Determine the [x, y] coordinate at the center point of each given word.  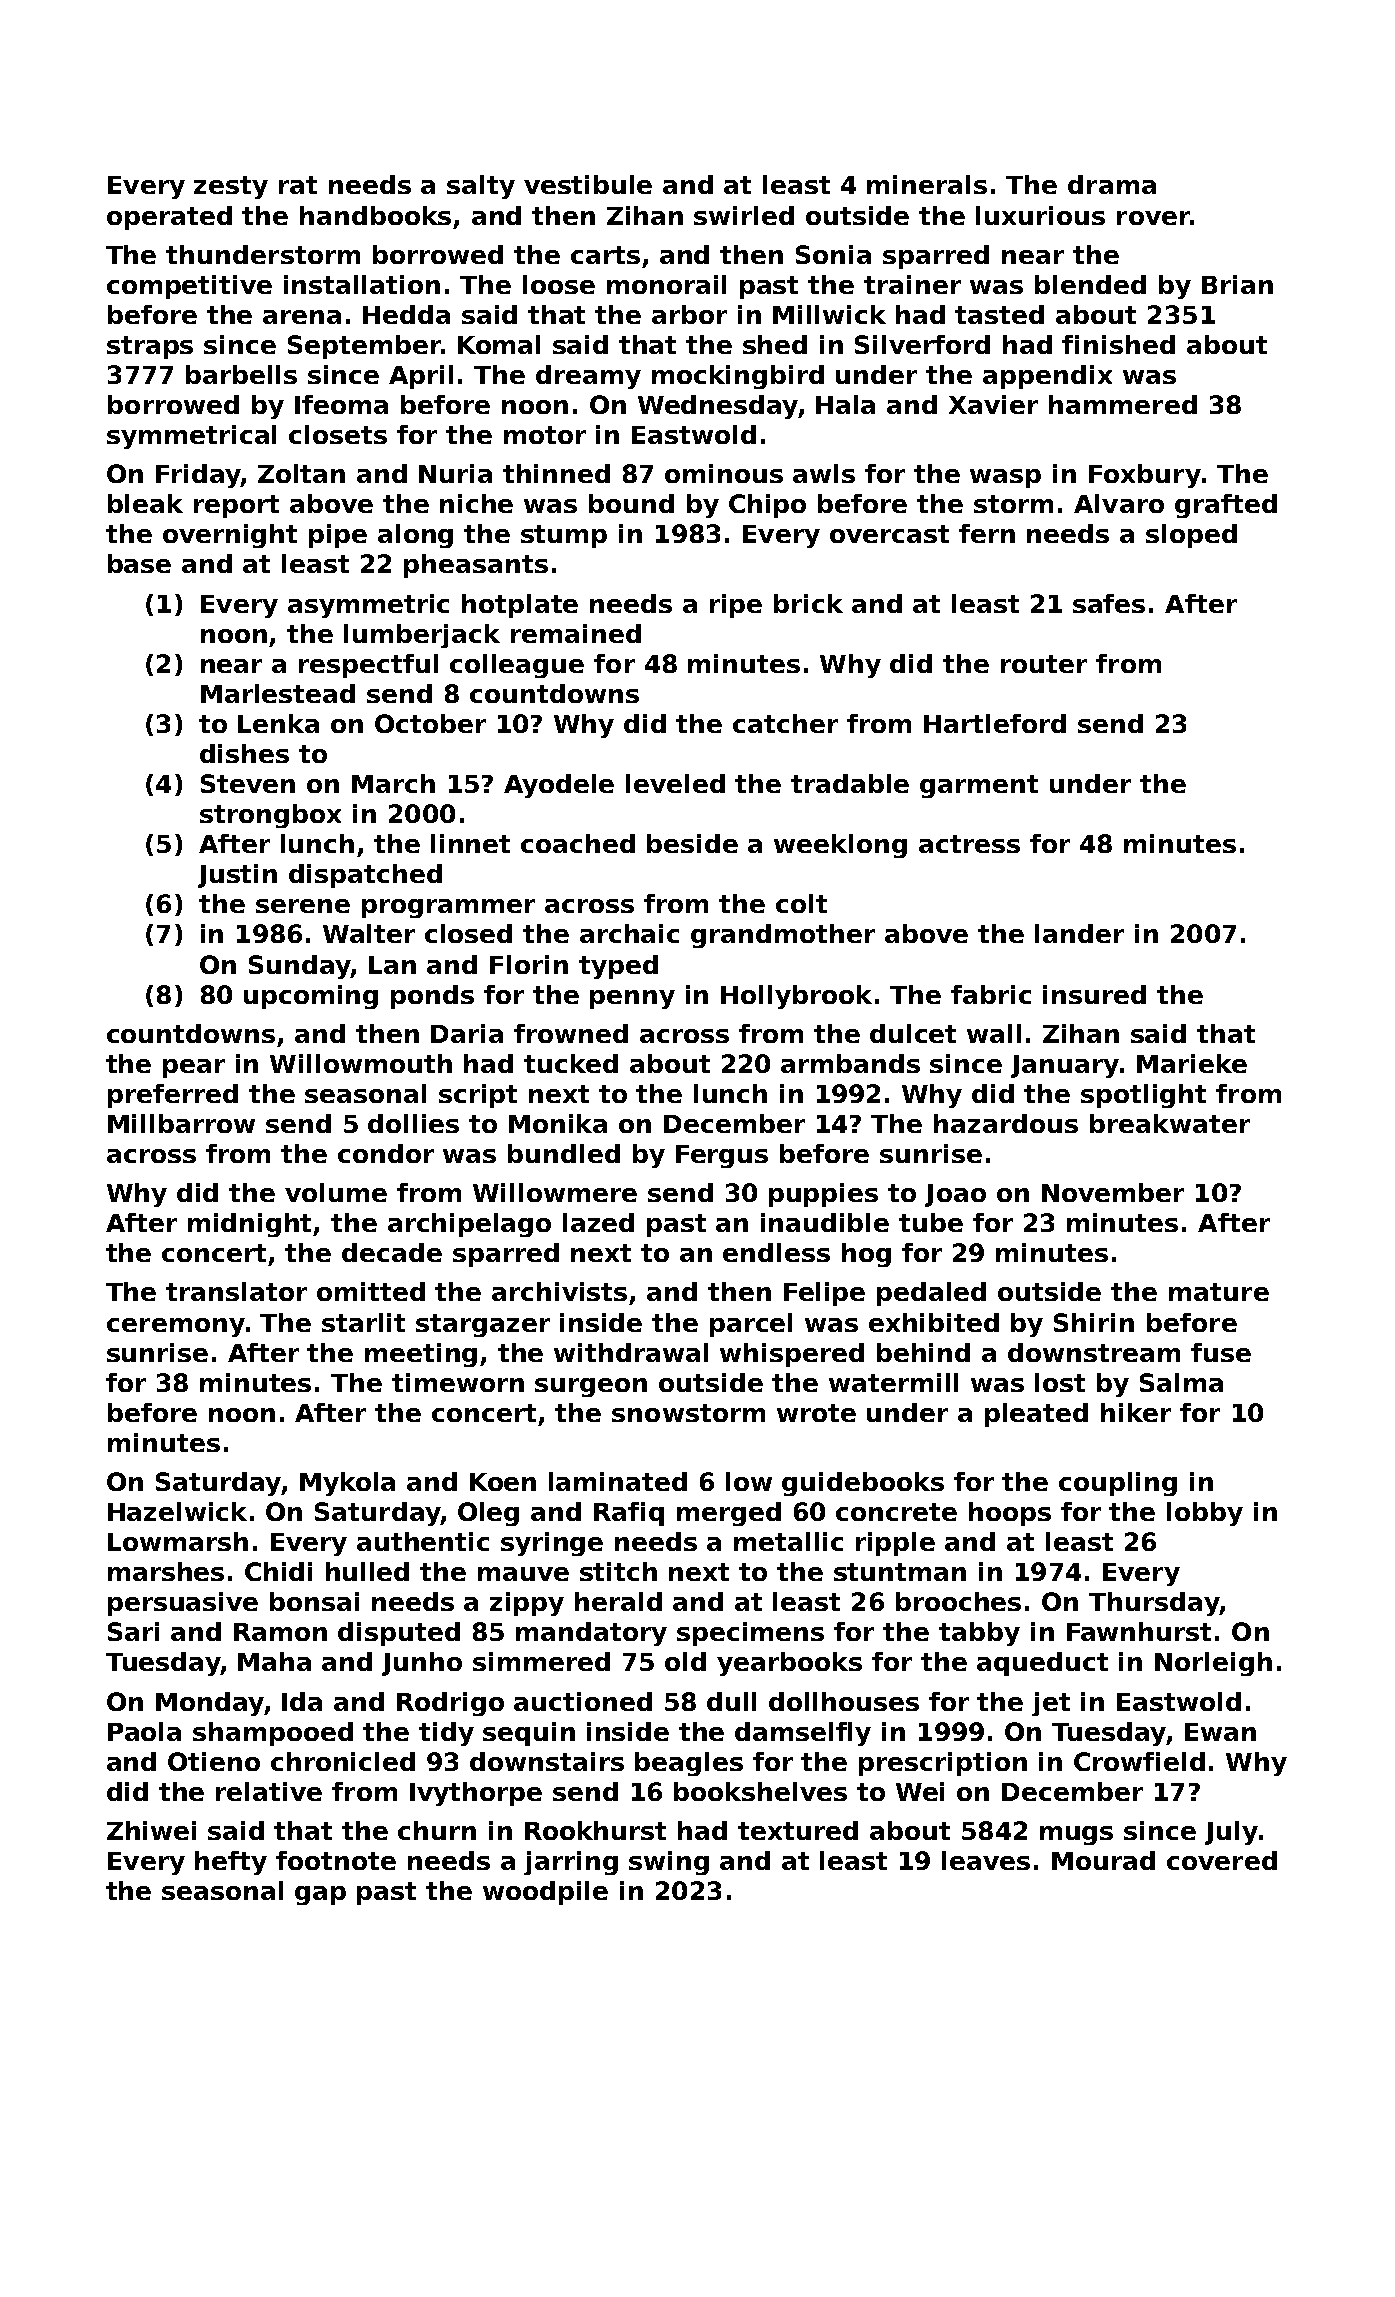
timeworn [458, 1382]
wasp [1005, 478]
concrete [896, 1512]
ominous [724, 473]
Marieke [1192, 1063]
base [139, 563]
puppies [823, 1195]
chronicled [343, 1761]
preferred [173, 1096]
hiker [1136, 1412]
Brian [1237, 284]
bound [631, 503]
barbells [241, 374]
